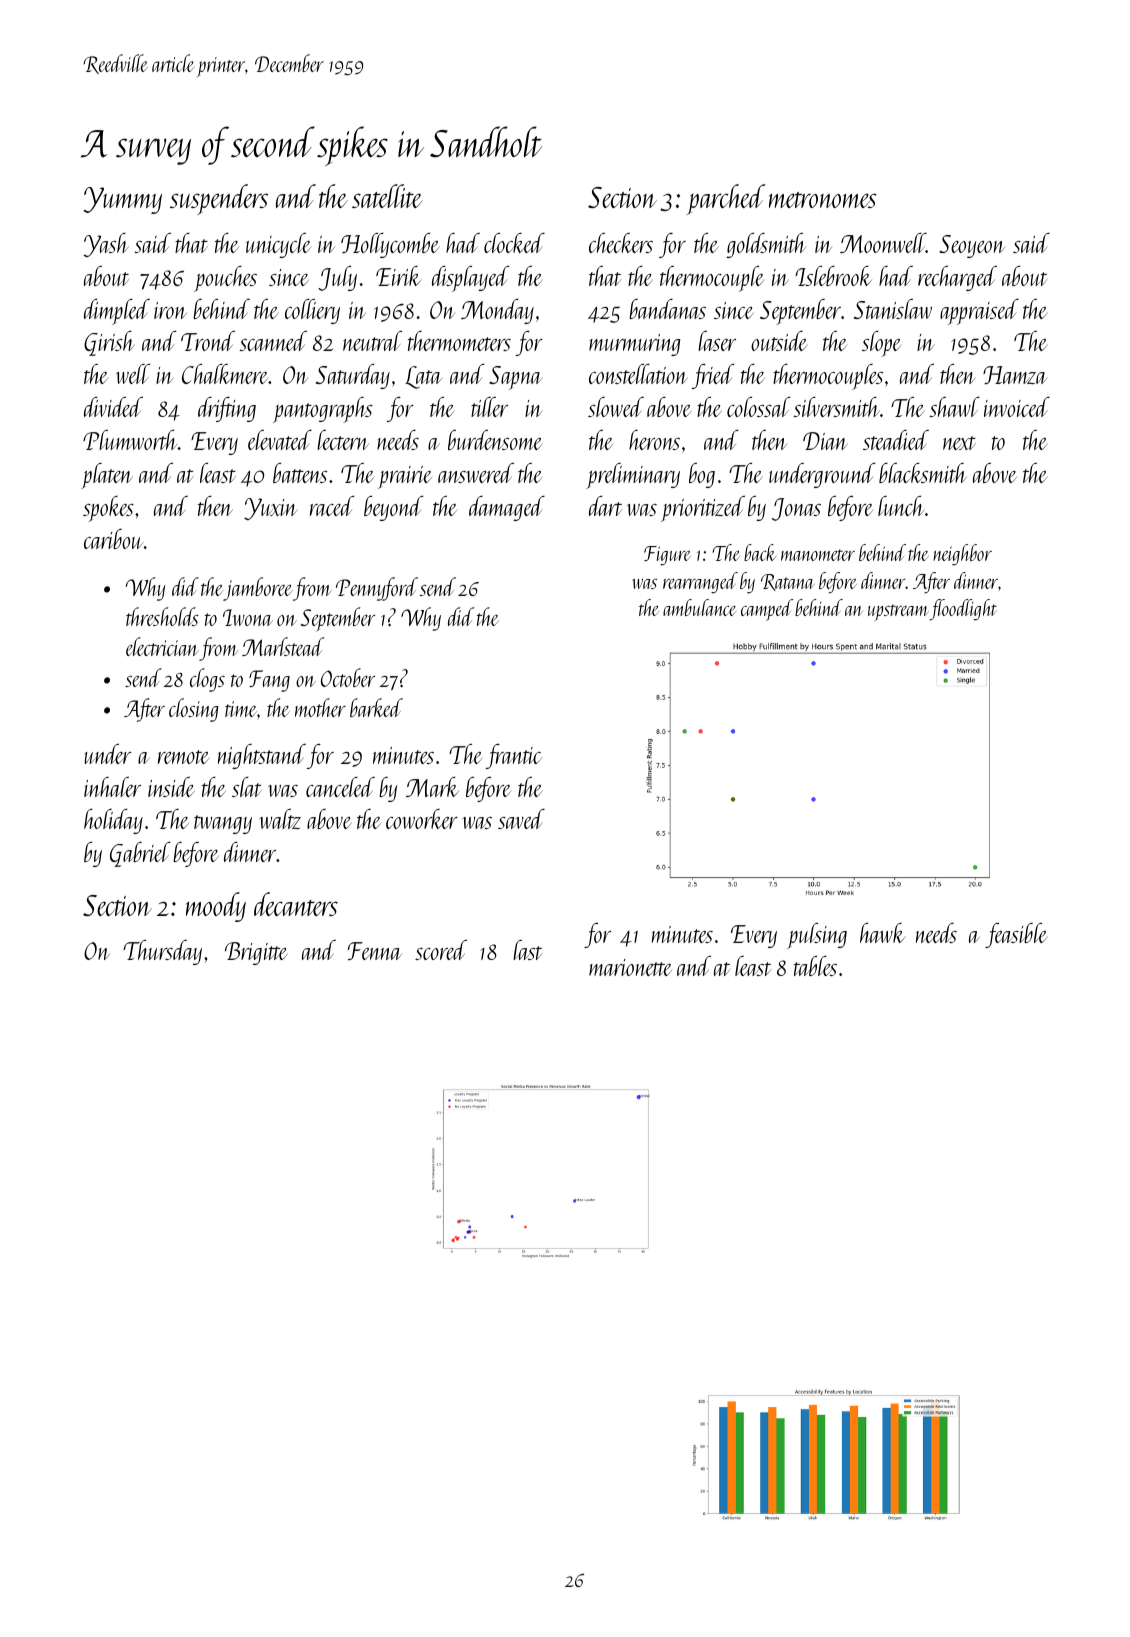 The width and height of the document is (1130, 1637). What do you see at coordinates (387, 196) in the document?
I see `satellite` at bounding box center [387, 196].
